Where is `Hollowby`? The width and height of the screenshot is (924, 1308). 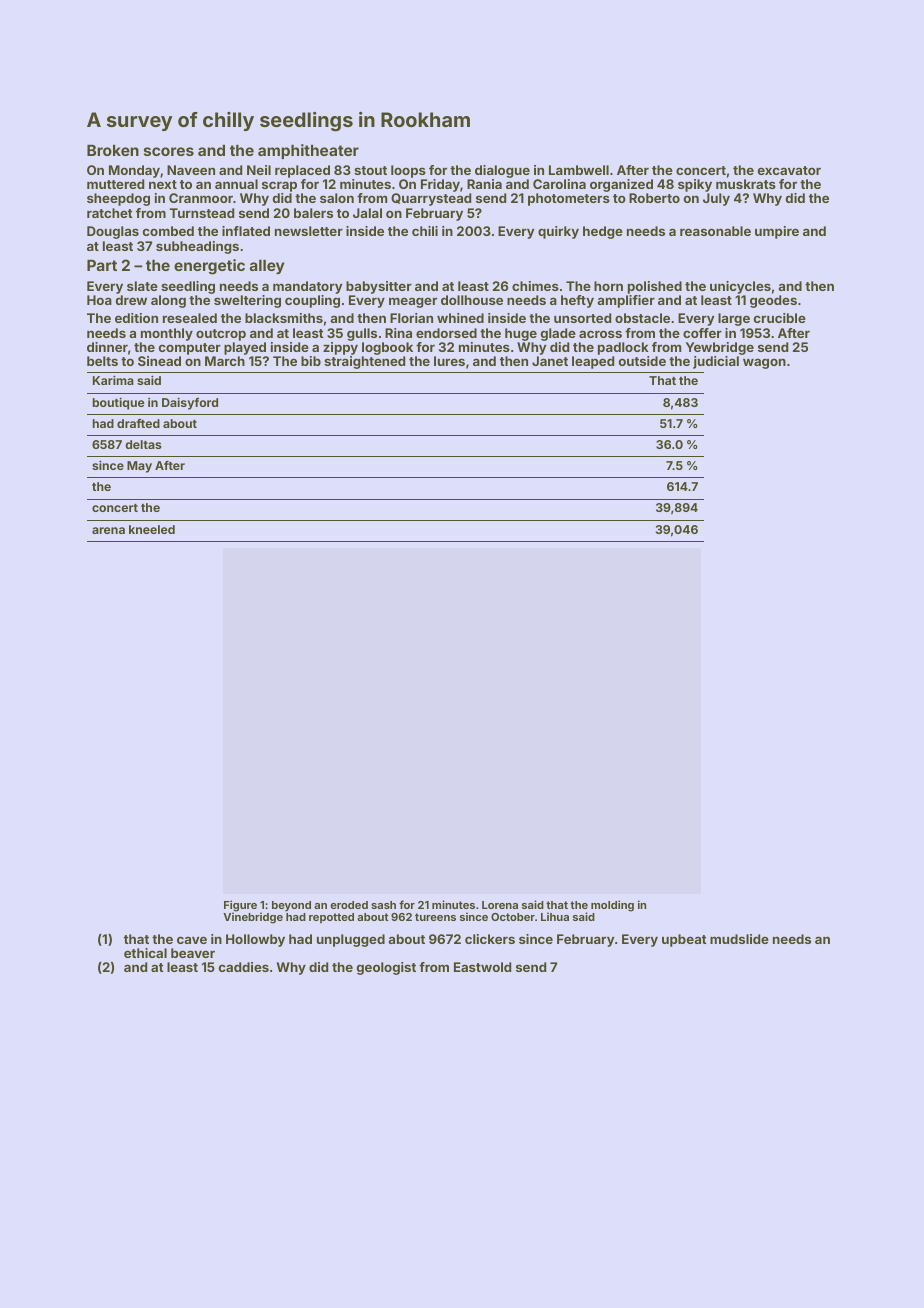
Hollowby is located at coordinates (255, 940).
